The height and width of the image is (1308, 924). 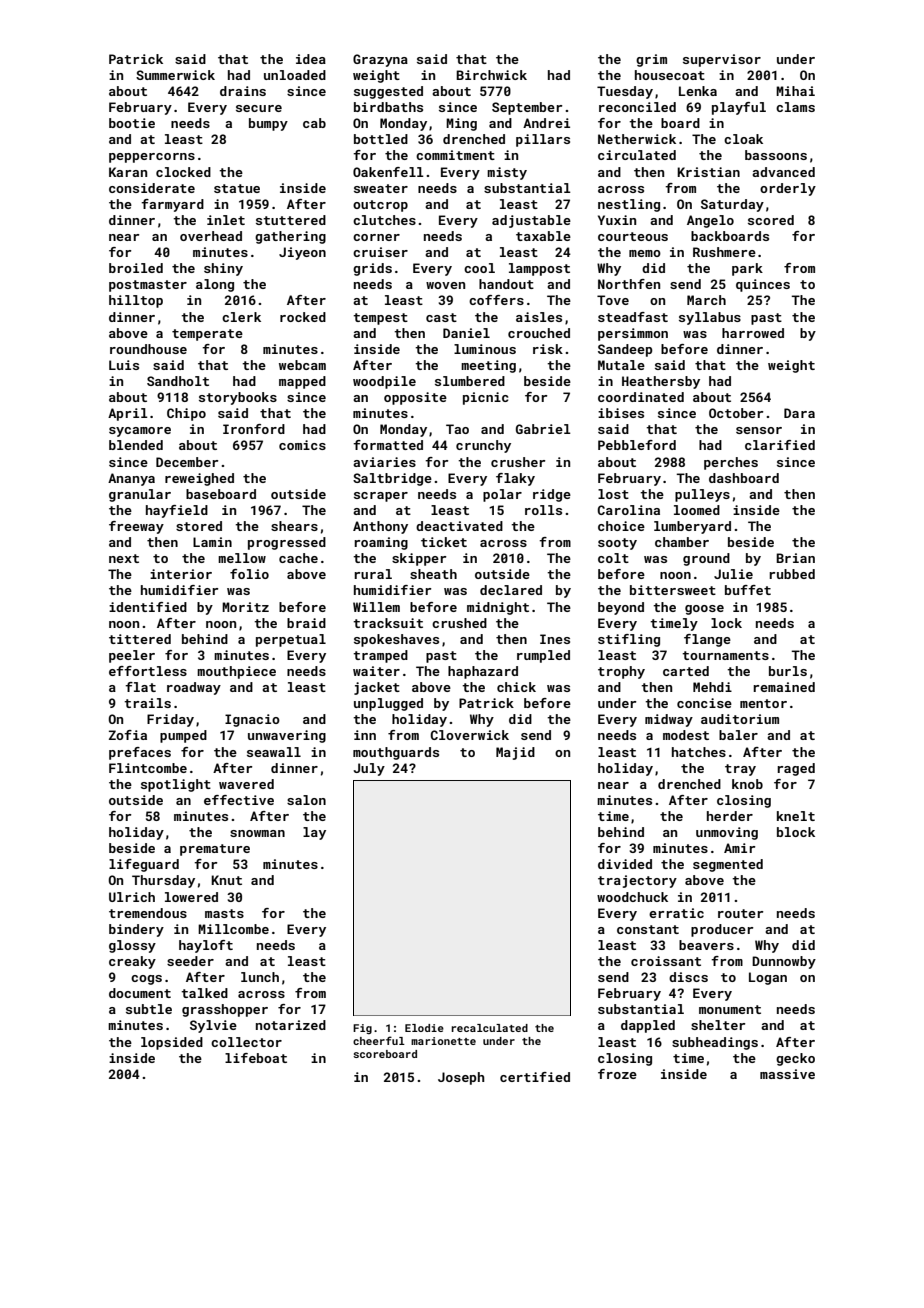 What do you see at coordinates (740, 913) in the image?
I see `router` at bounding box center [740, 913].
